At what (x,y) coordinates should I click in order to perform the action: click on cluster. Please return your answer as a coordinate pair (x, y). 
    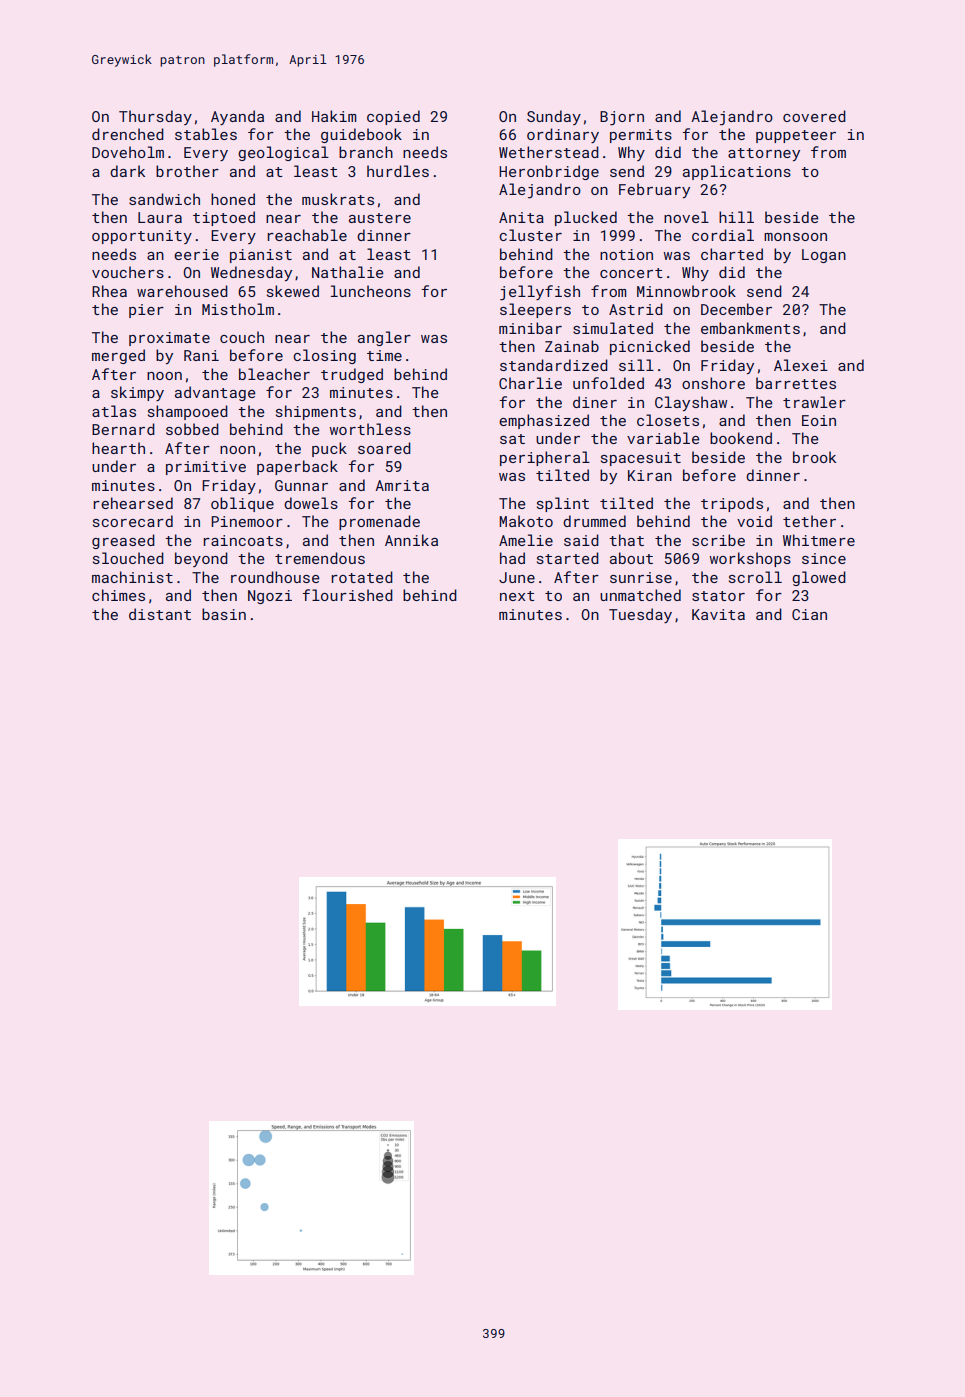
    Looking at the image, I should click on (530, 235).
